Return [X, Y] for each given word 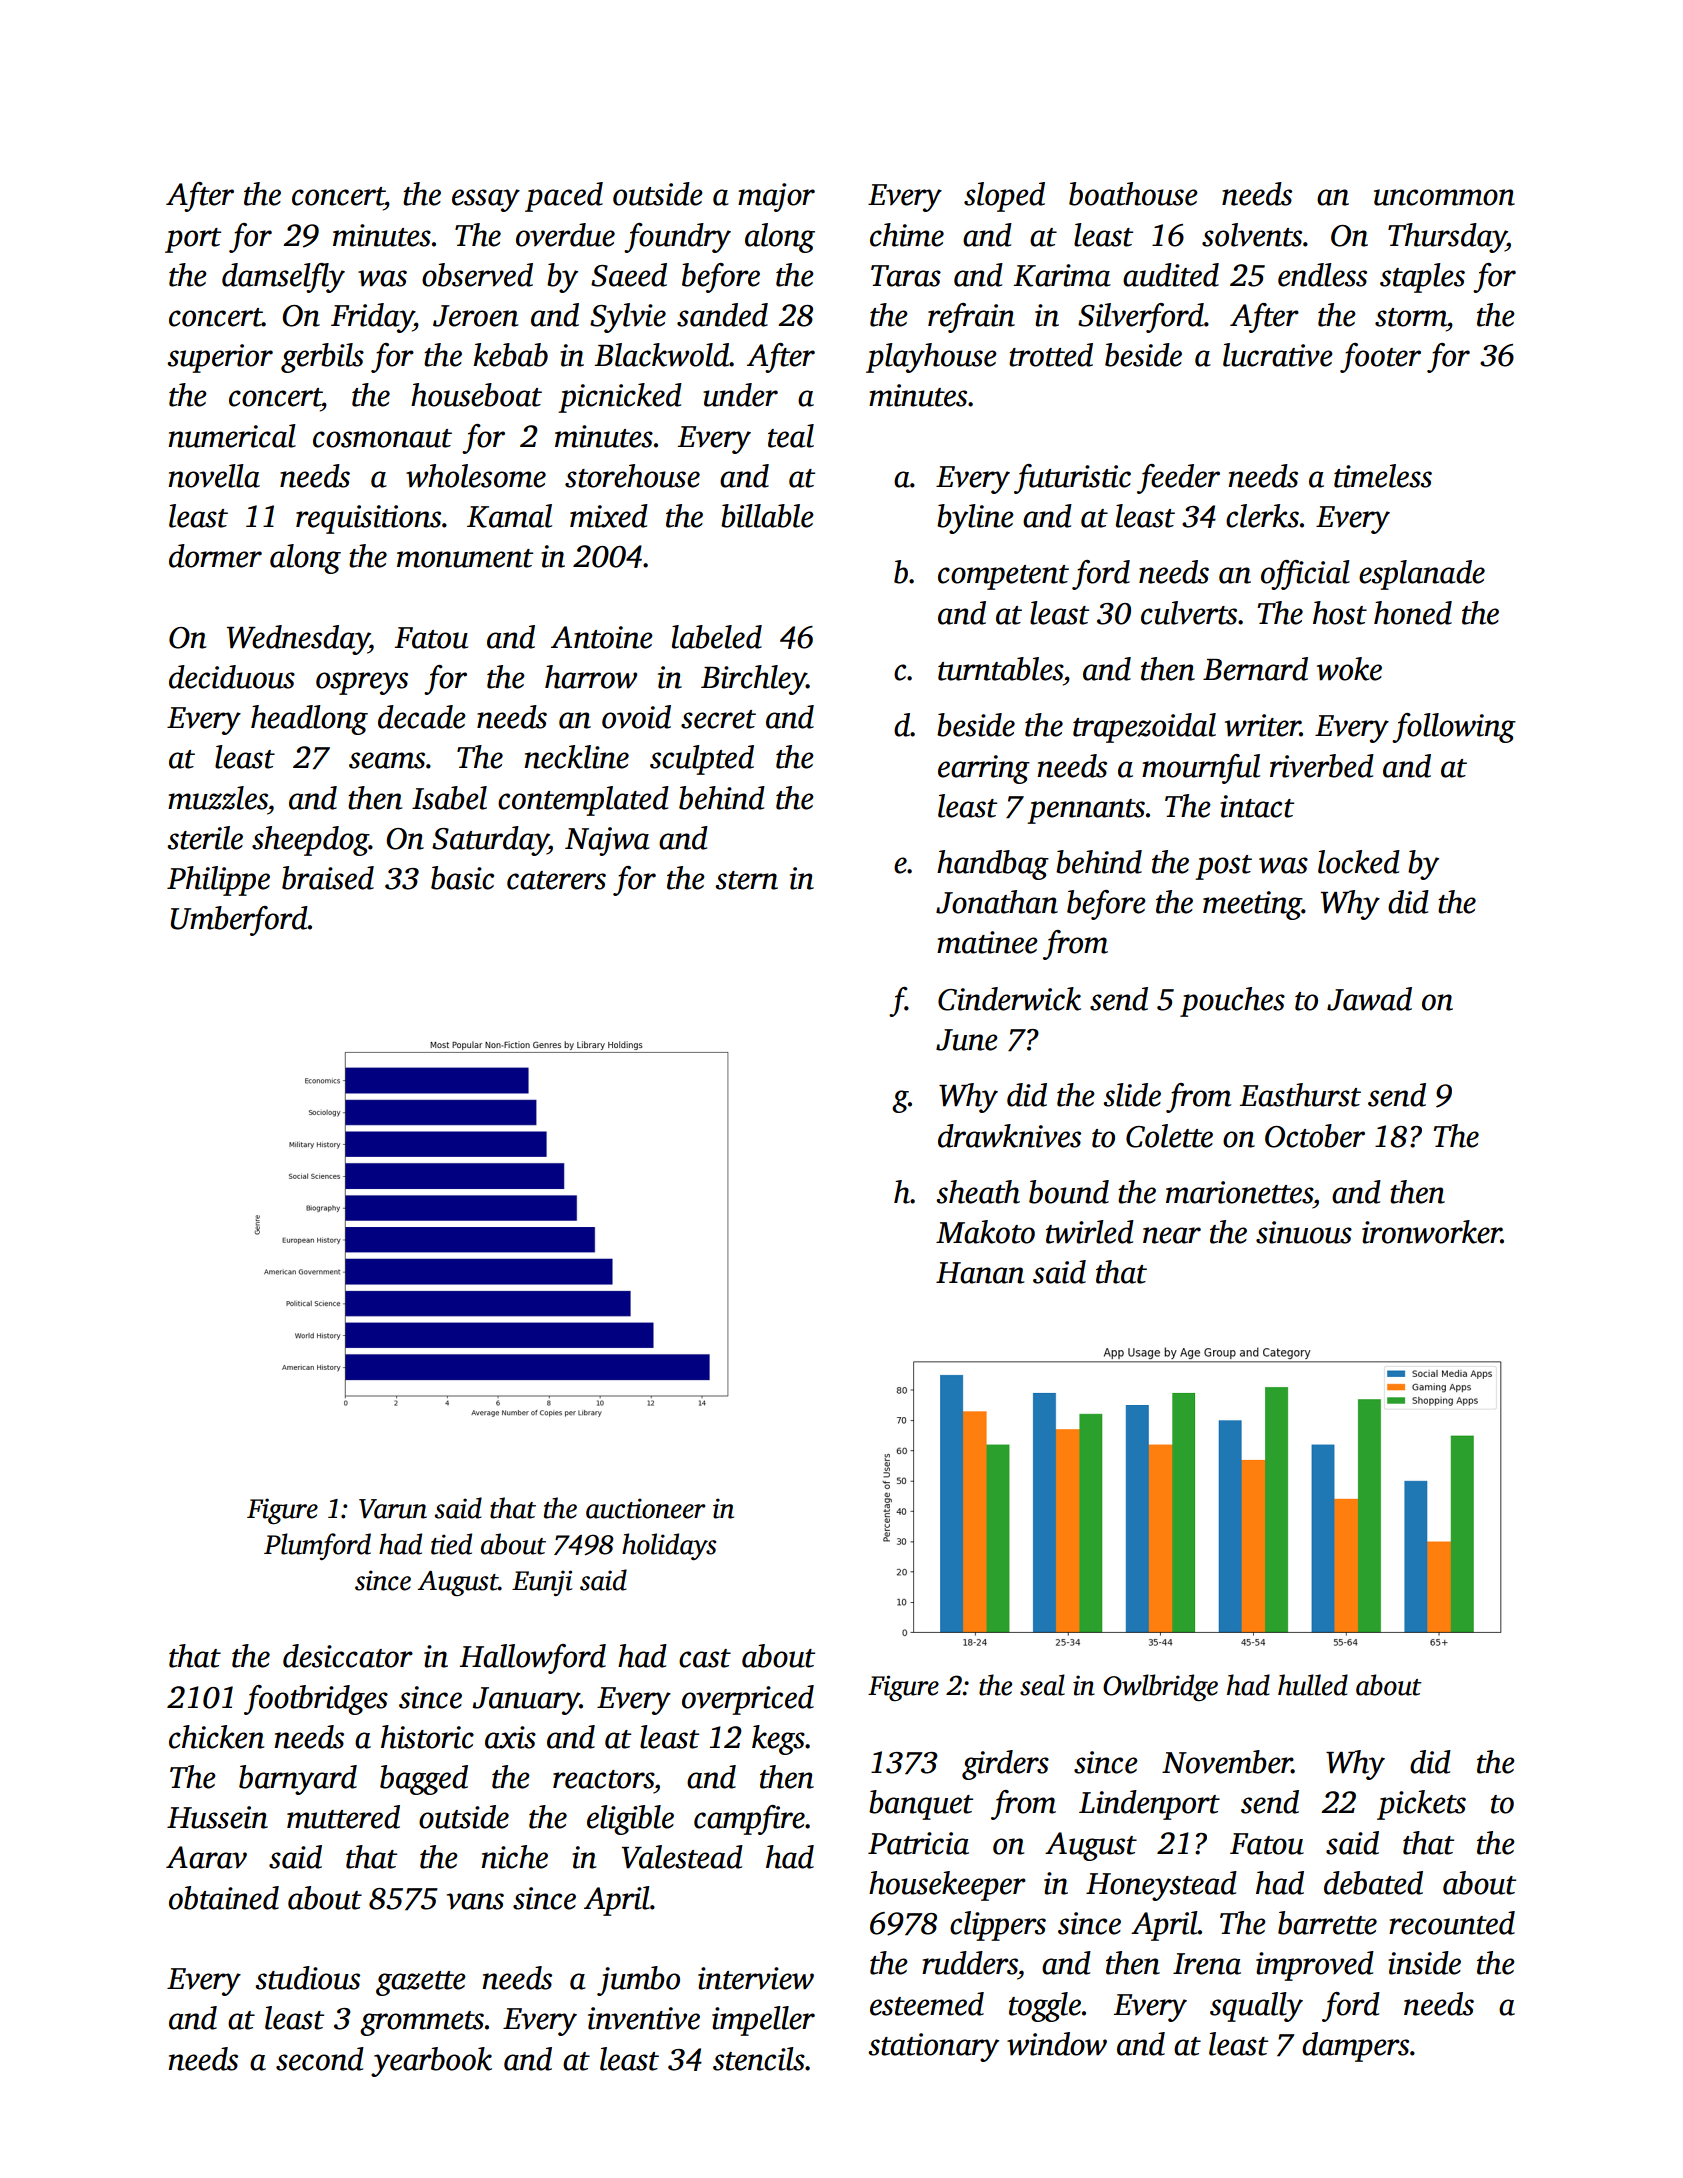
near [1172, 1235]
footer [1380, 358]
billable [767, 516]
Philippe [218, 881]
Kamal [509, 516]
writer [1262, 725]
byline [975, 519]
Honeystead [1161, 1886]
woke [1349, 669]
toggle [1045, 2007]
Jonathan [997, 902]
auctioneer [646, 1508]
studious [307, 1978]
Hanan [980, 1273]
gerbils [322, 358]
